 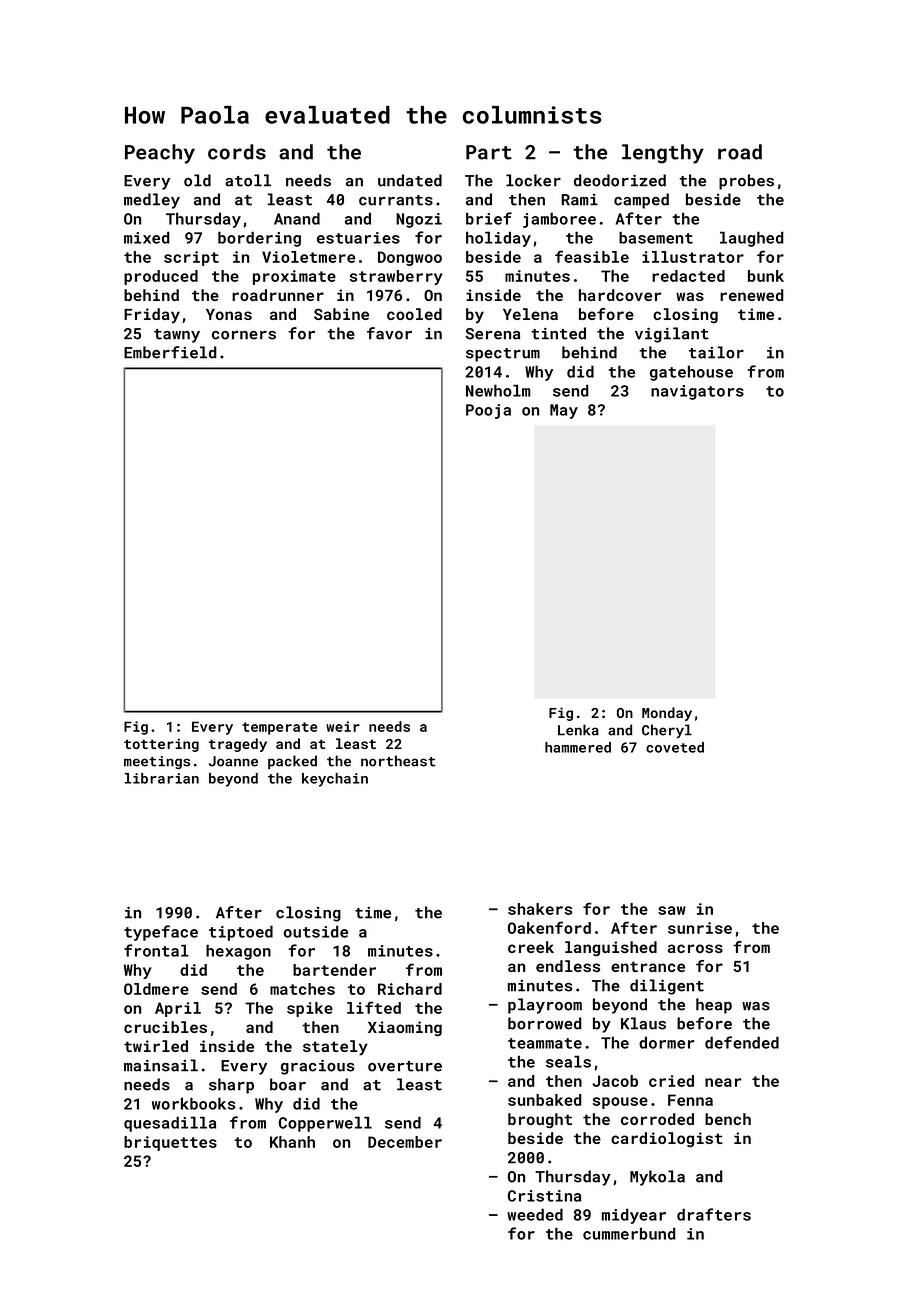 What do you see at coordinates (498, 239) in the screenshot?
I see `holiday` at bounding box center [498, 239].
